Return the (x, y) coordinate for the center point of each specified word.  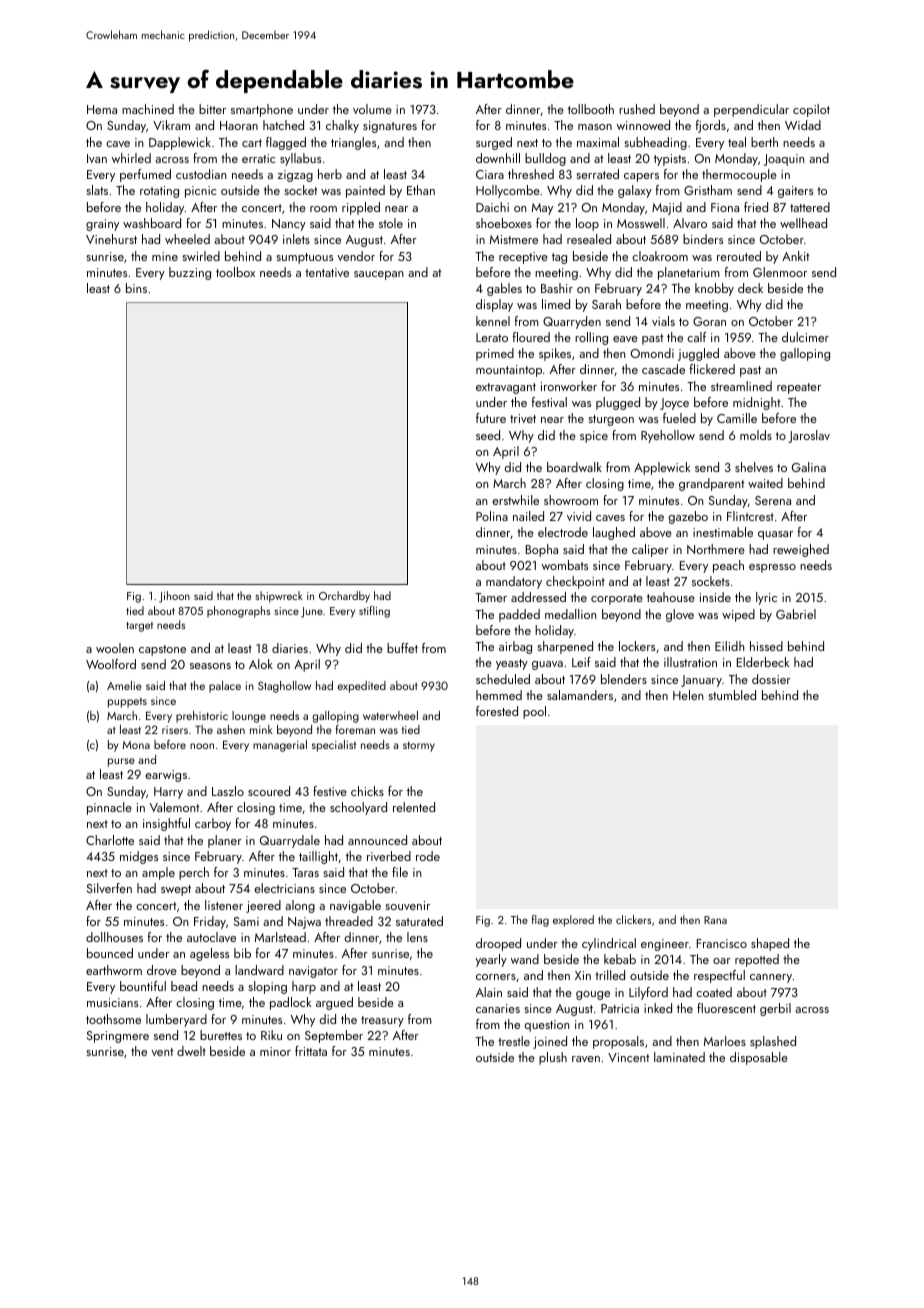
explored (573, 921)
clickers (633, 919)
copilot (811, 110)
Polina (492, 516)
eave (625, 339)
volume (372, 109)
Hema (102, 109)
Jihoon (174, 597)
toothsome (113, 1019)
